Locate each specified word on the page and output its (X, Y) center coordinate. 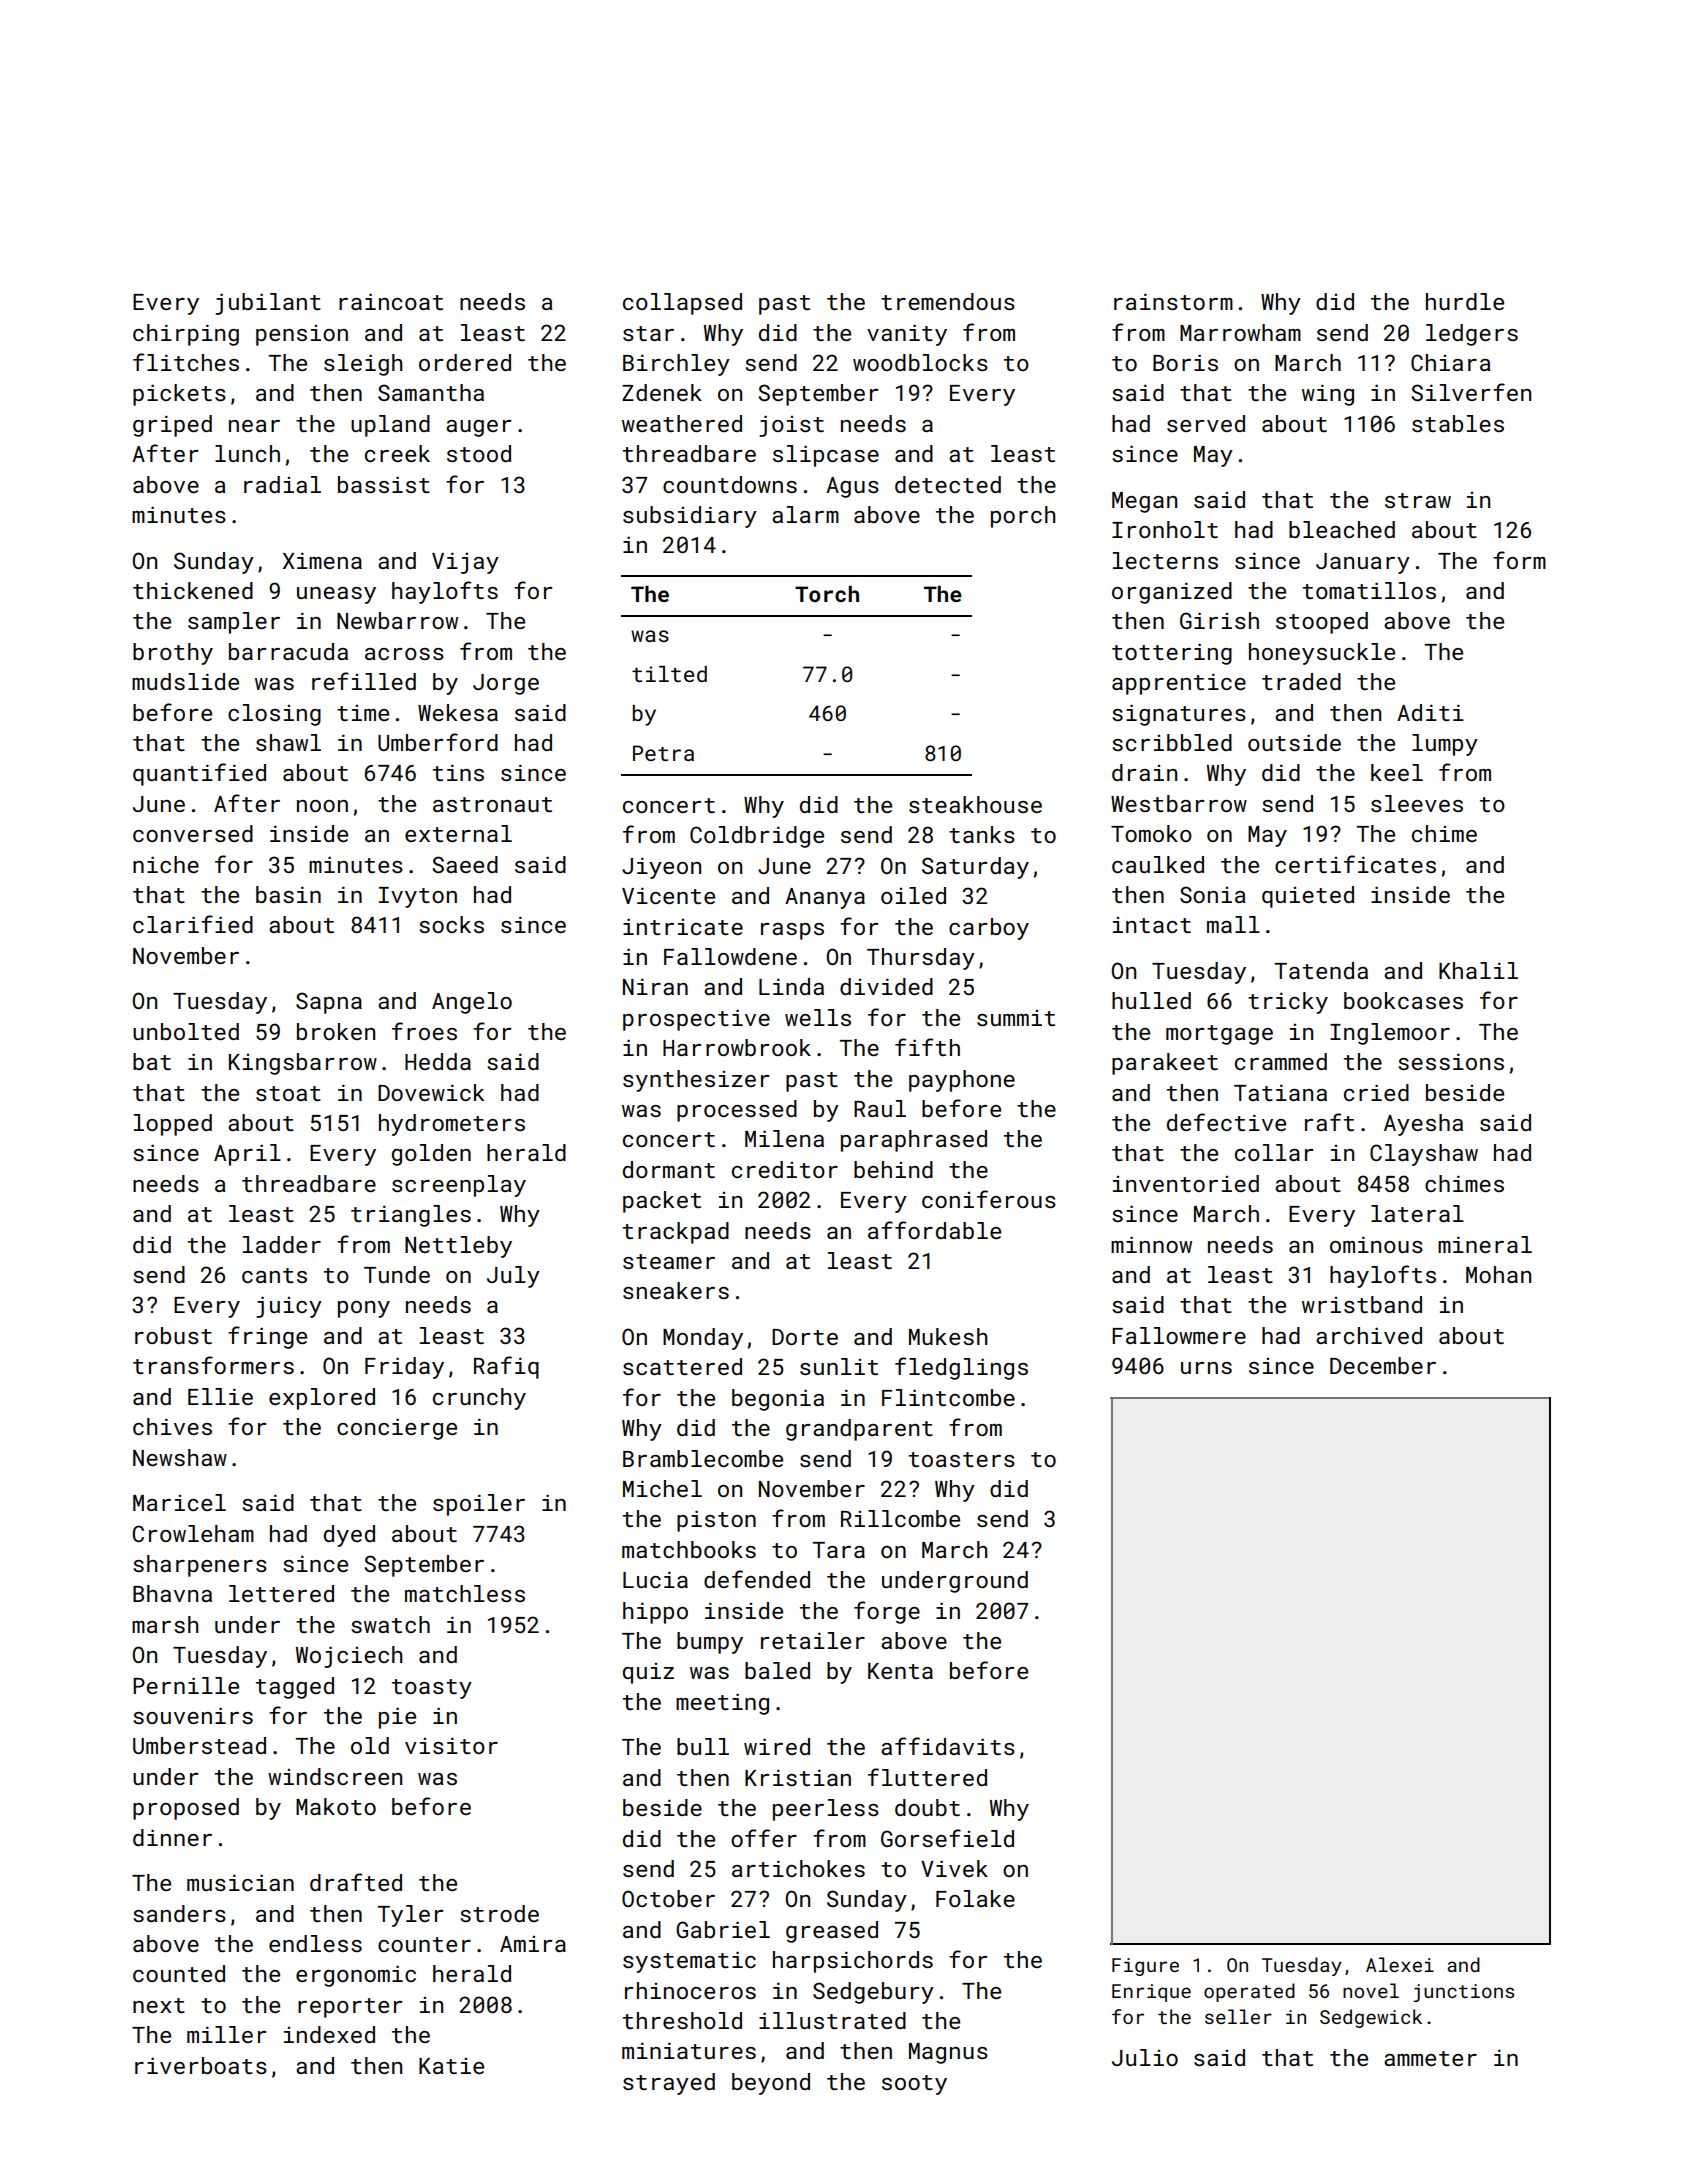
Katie (451, 2066)
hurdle (1465, 301)
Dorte (805, 1337)
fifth (927, 1047)
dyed (349, 1536)
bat (152, 1061)
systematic (689, 1962)
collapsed (682, 304)
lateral (1417, 1213)
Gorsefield (947, 1838)
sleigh (363, 365)
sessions (1451, 1061)
